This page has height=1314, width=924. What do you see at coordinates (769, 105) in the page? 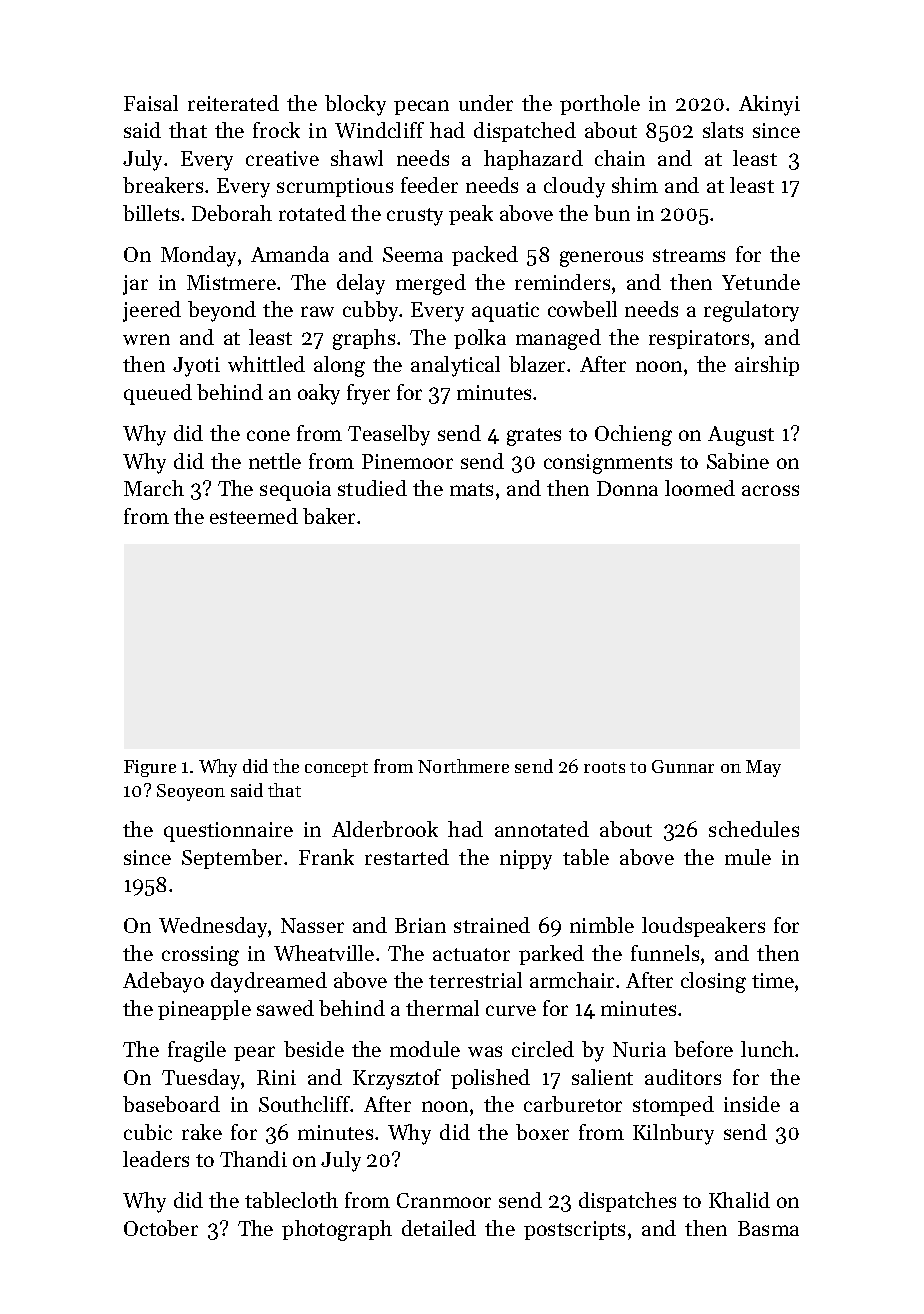
I see `Akinyi` at bounding box center [769, 105].
